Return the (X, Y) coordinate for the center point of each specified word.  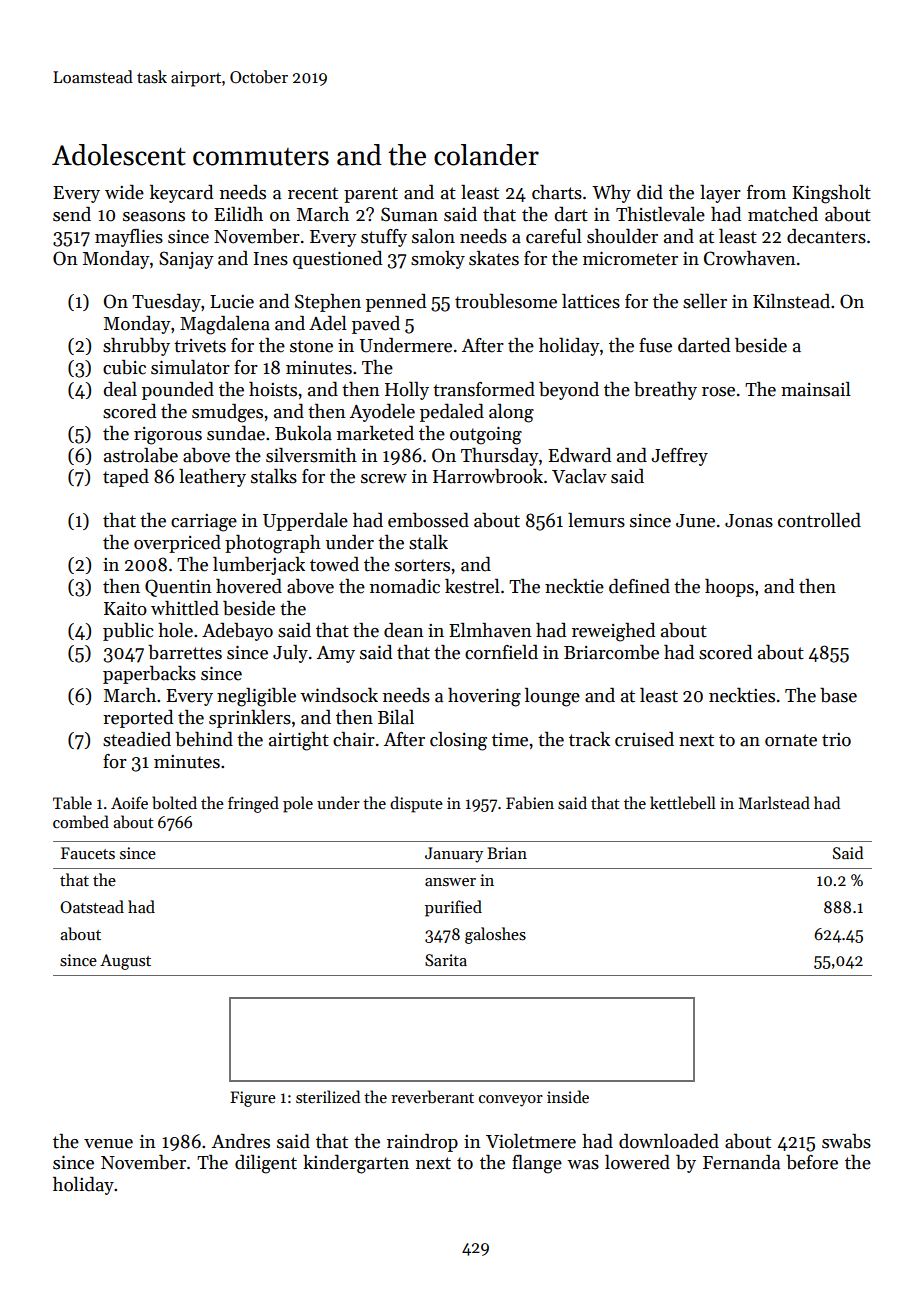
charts (557, 192)
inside (568, 1097)
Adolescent (119, 155)
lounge (552, 697)
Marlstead (774, 802)
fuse (655, 345)
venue (108, 1144)
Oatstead (92, 907)
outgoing (486, 435)
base (838, 695)
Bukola (303, 433)
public (128, 632)
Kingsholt (831, 194)
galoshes (495, 935)
